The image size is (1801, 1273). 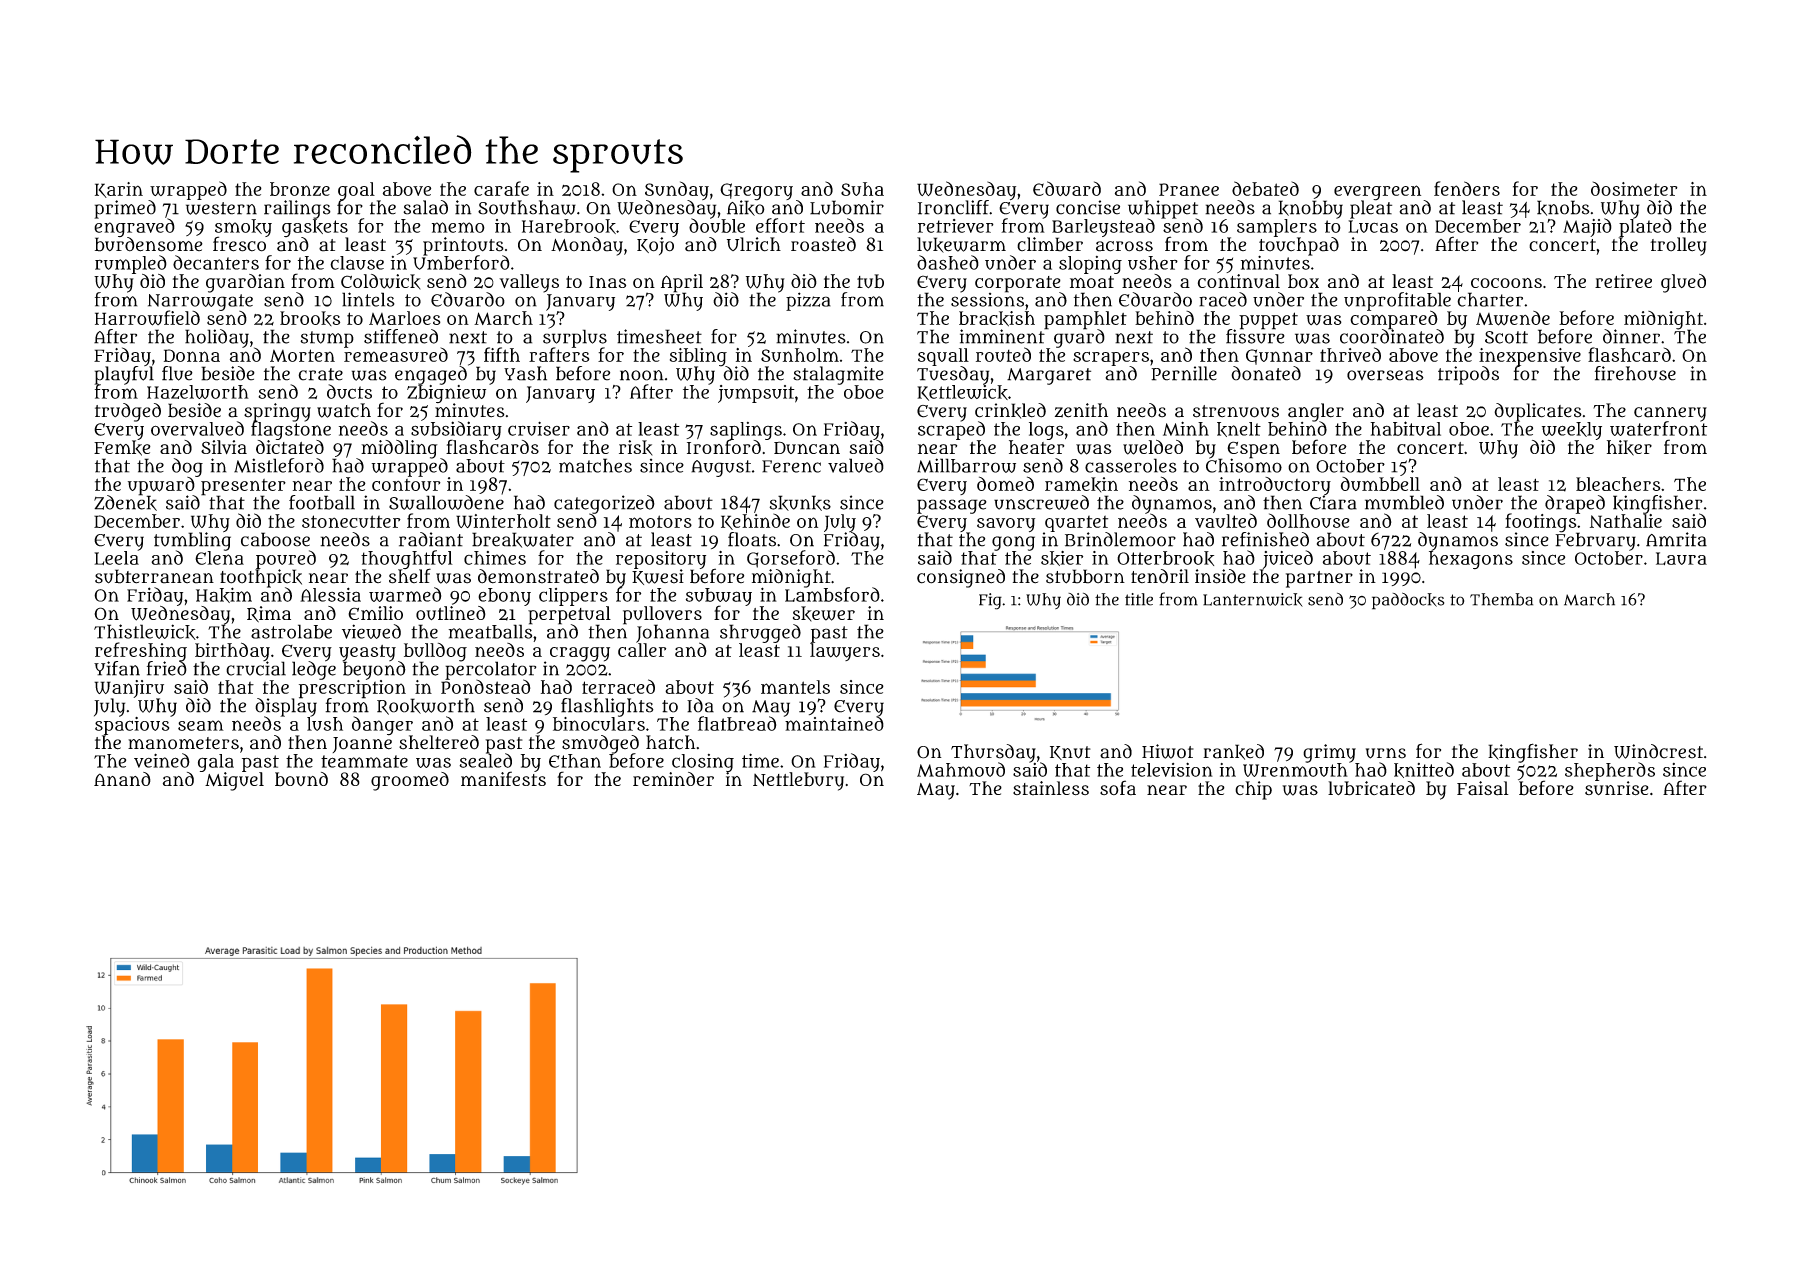 What do you see at coordinates (824, 614) in the page?
I see `skewer` at bounding box center [824, 614].
